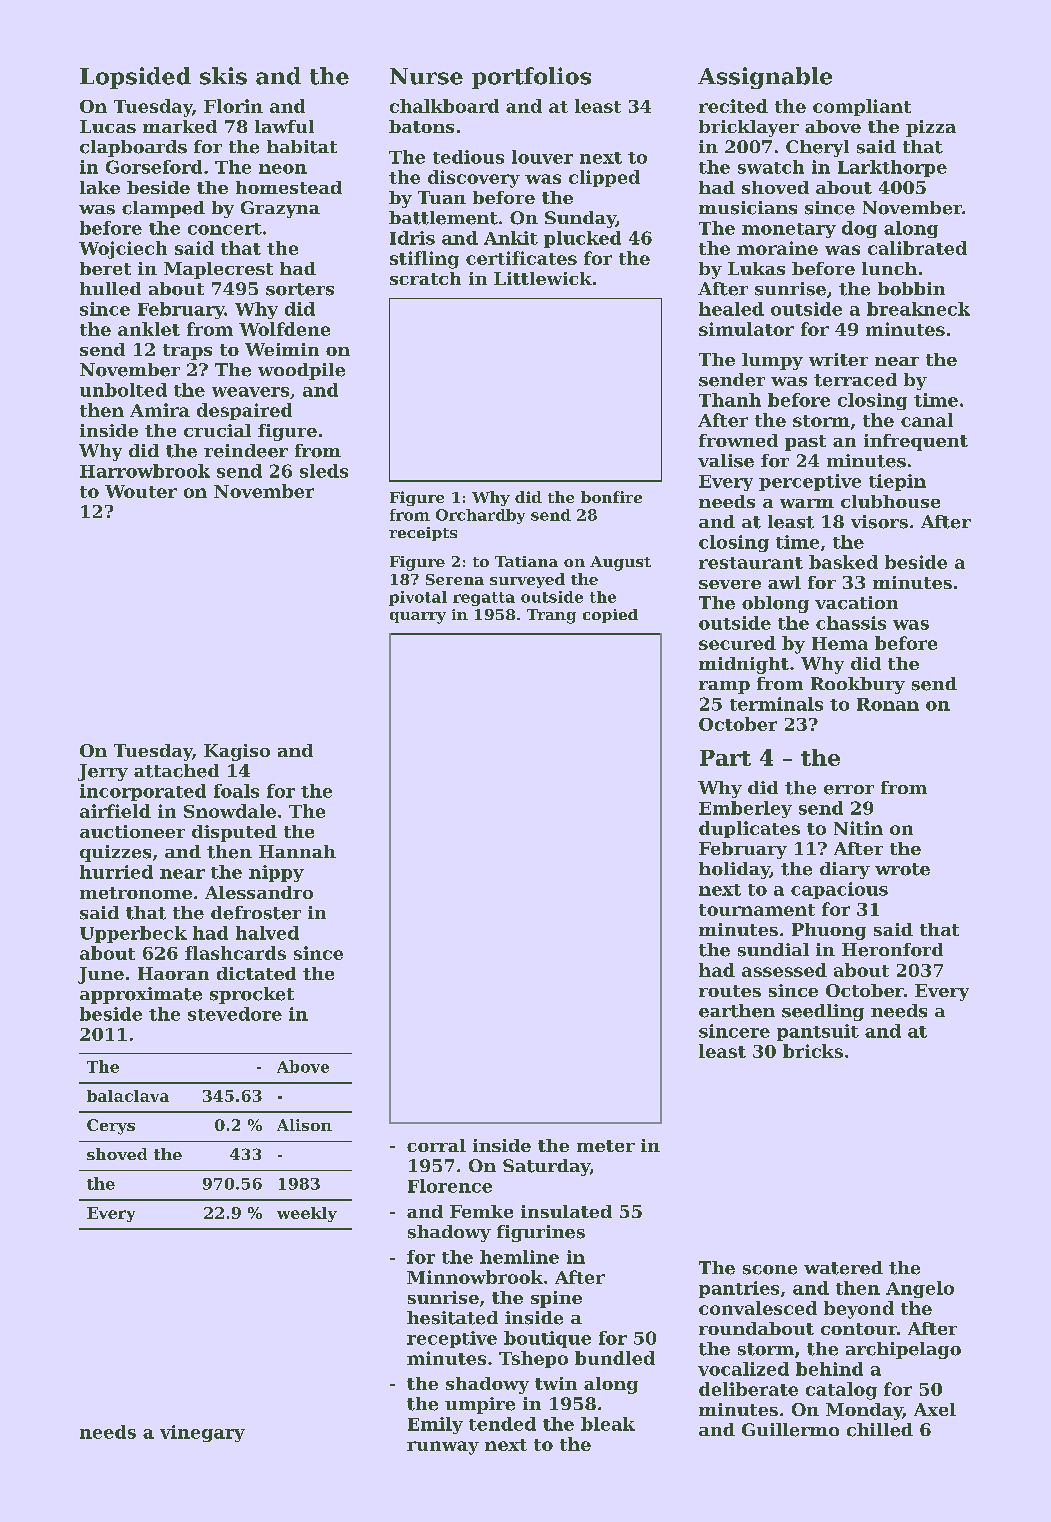  Describe the element at coordinates (531, 78) in the screenshot. I see `portfolios` at that location.
